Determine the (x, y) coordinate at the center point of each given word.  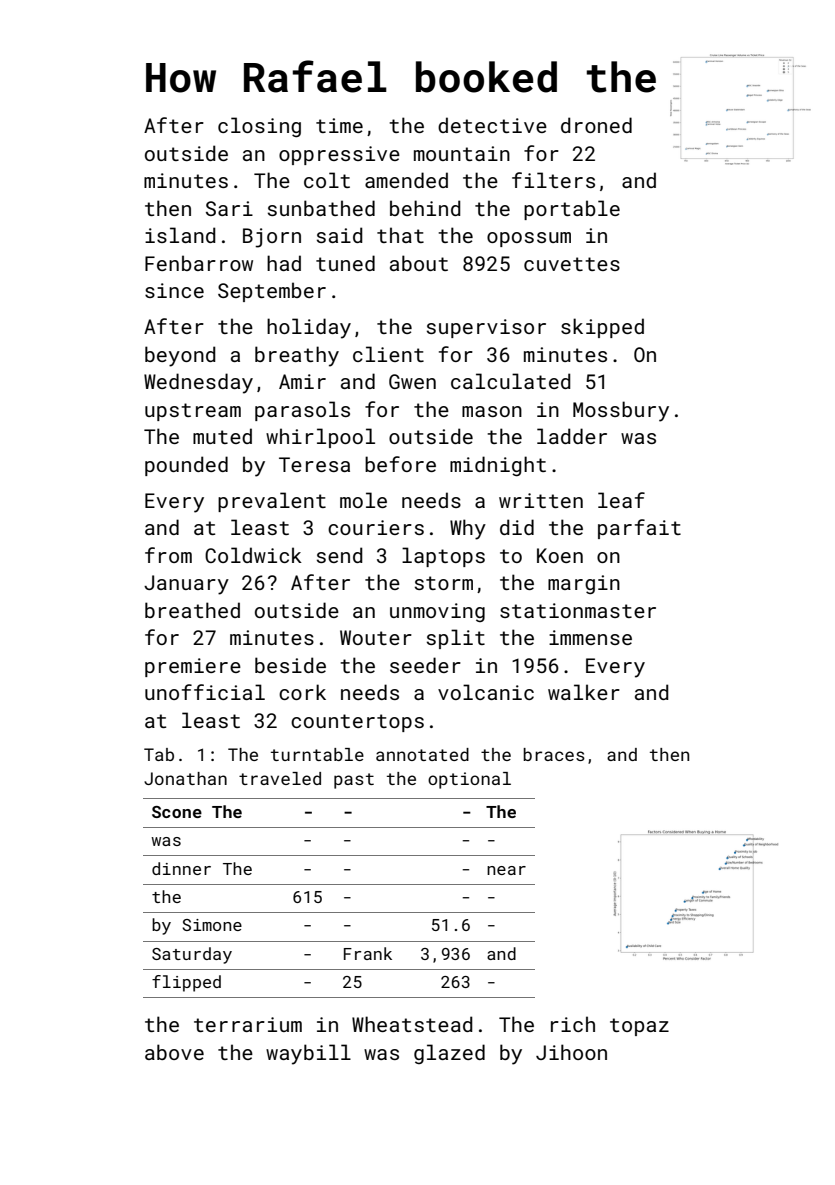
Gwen (412, 381)
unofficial (205, 692)
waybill (308, 1054)
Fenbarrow (199, 263)
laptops (443, 557)
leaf (621, 500)
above (174, 1052)
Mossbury (621, 411)
